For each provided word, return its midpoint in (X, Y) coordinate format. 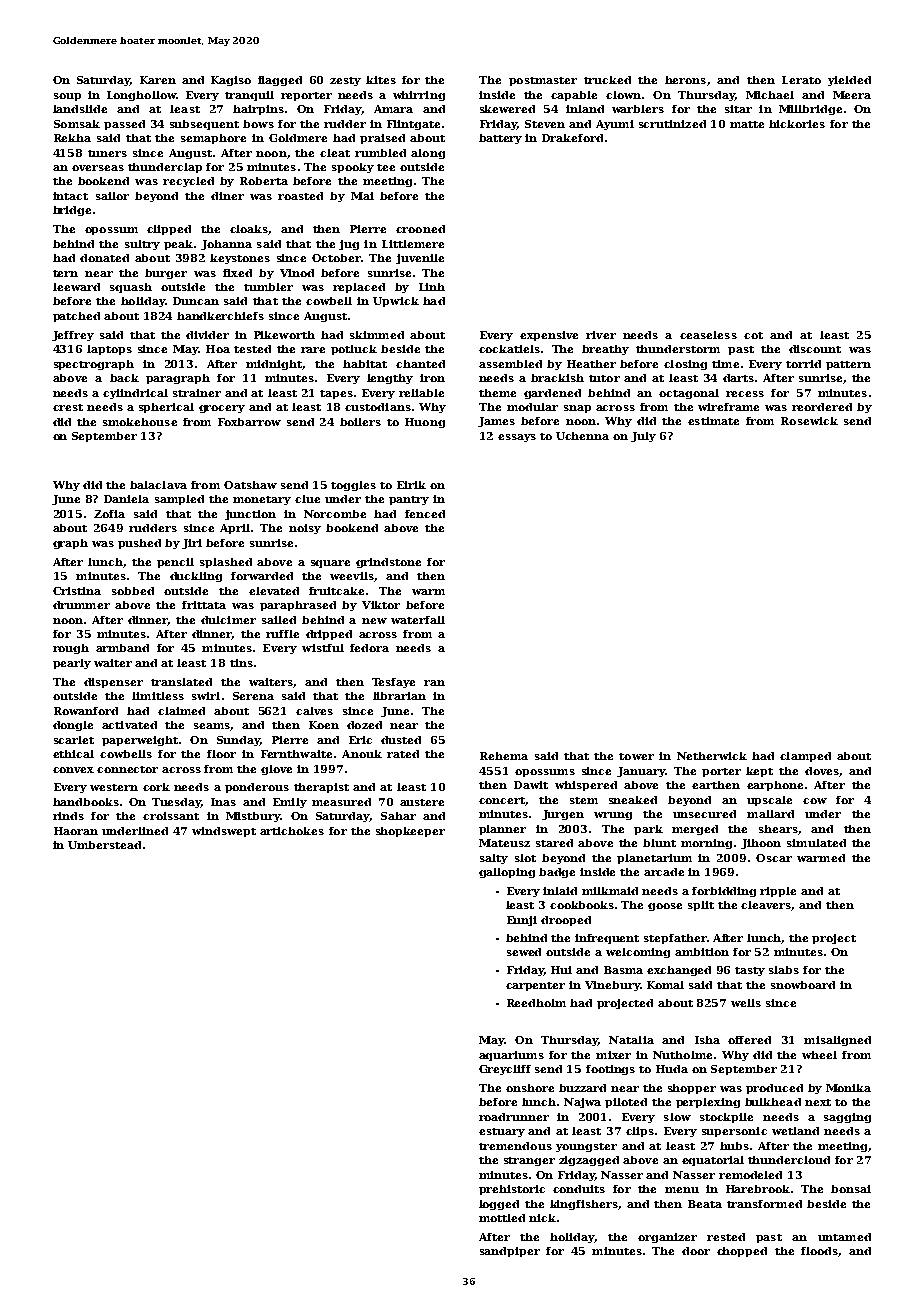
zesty (345, 81)
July (643, 437)
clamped (805, 757)
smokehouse (140, 422)
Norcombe (335, 514)
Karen (158, 80)
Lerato (801, 80)
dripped (329, 635)
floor (221, 754)
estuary (502, 1132)
